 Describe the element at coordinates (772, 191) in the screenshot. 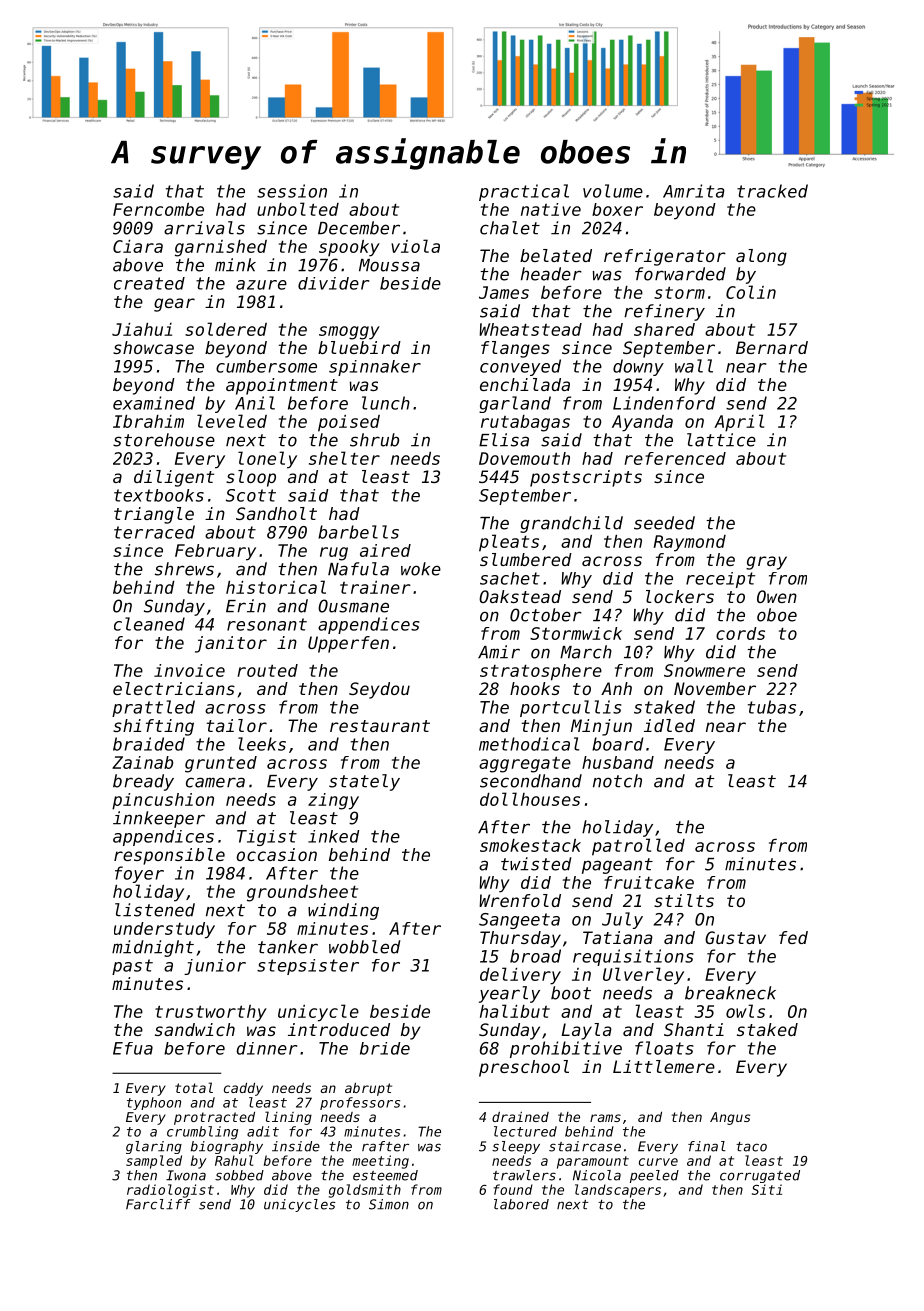

I see `tracked` at that location.
